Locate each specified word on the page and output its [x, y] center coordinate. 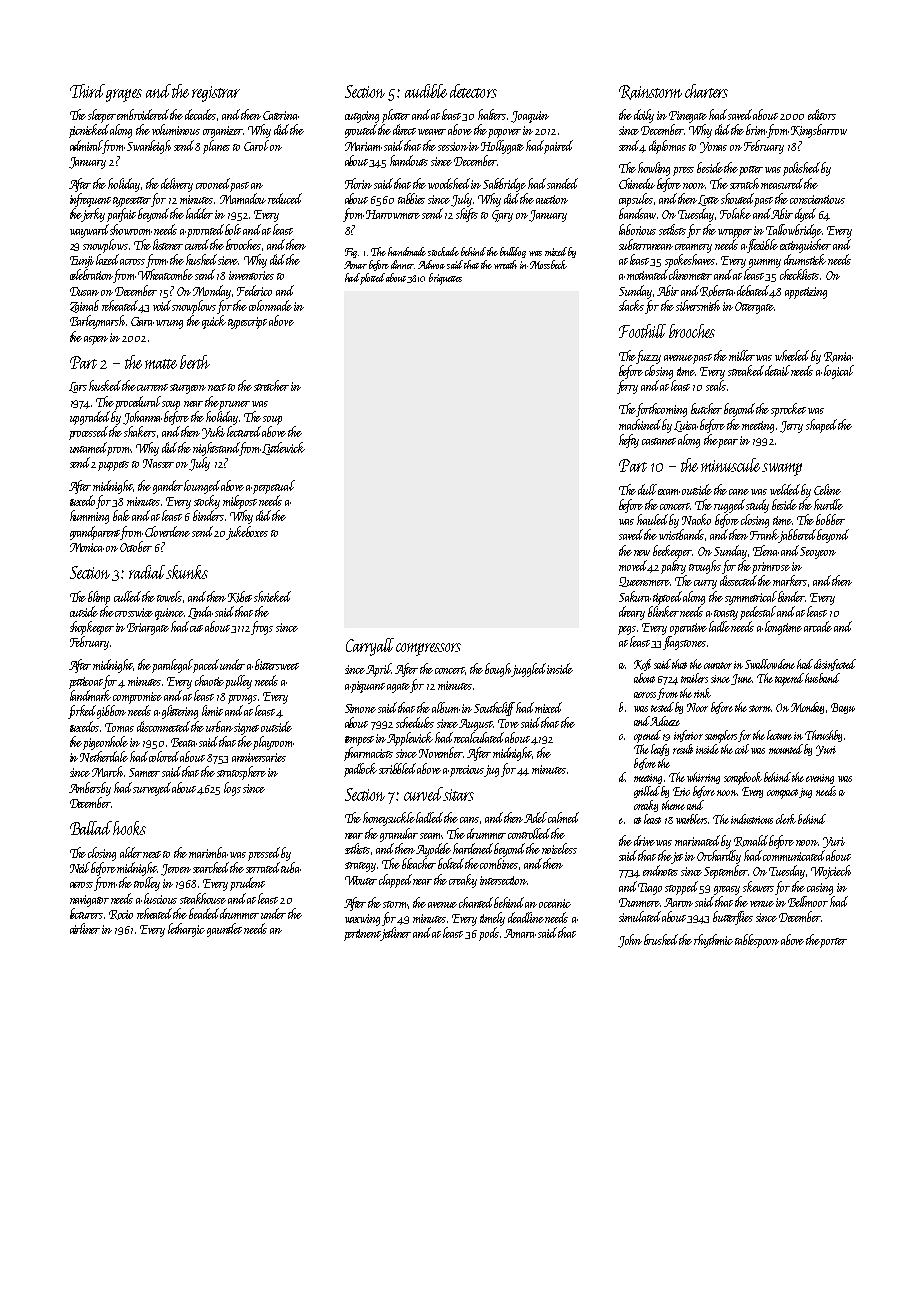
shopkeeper [92, 628]
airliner [85, 928]
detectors [473, 91]
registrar [216, 94]
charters [706, 91]
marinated [697, 840]
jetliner [396, 934]
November [441, 752]
